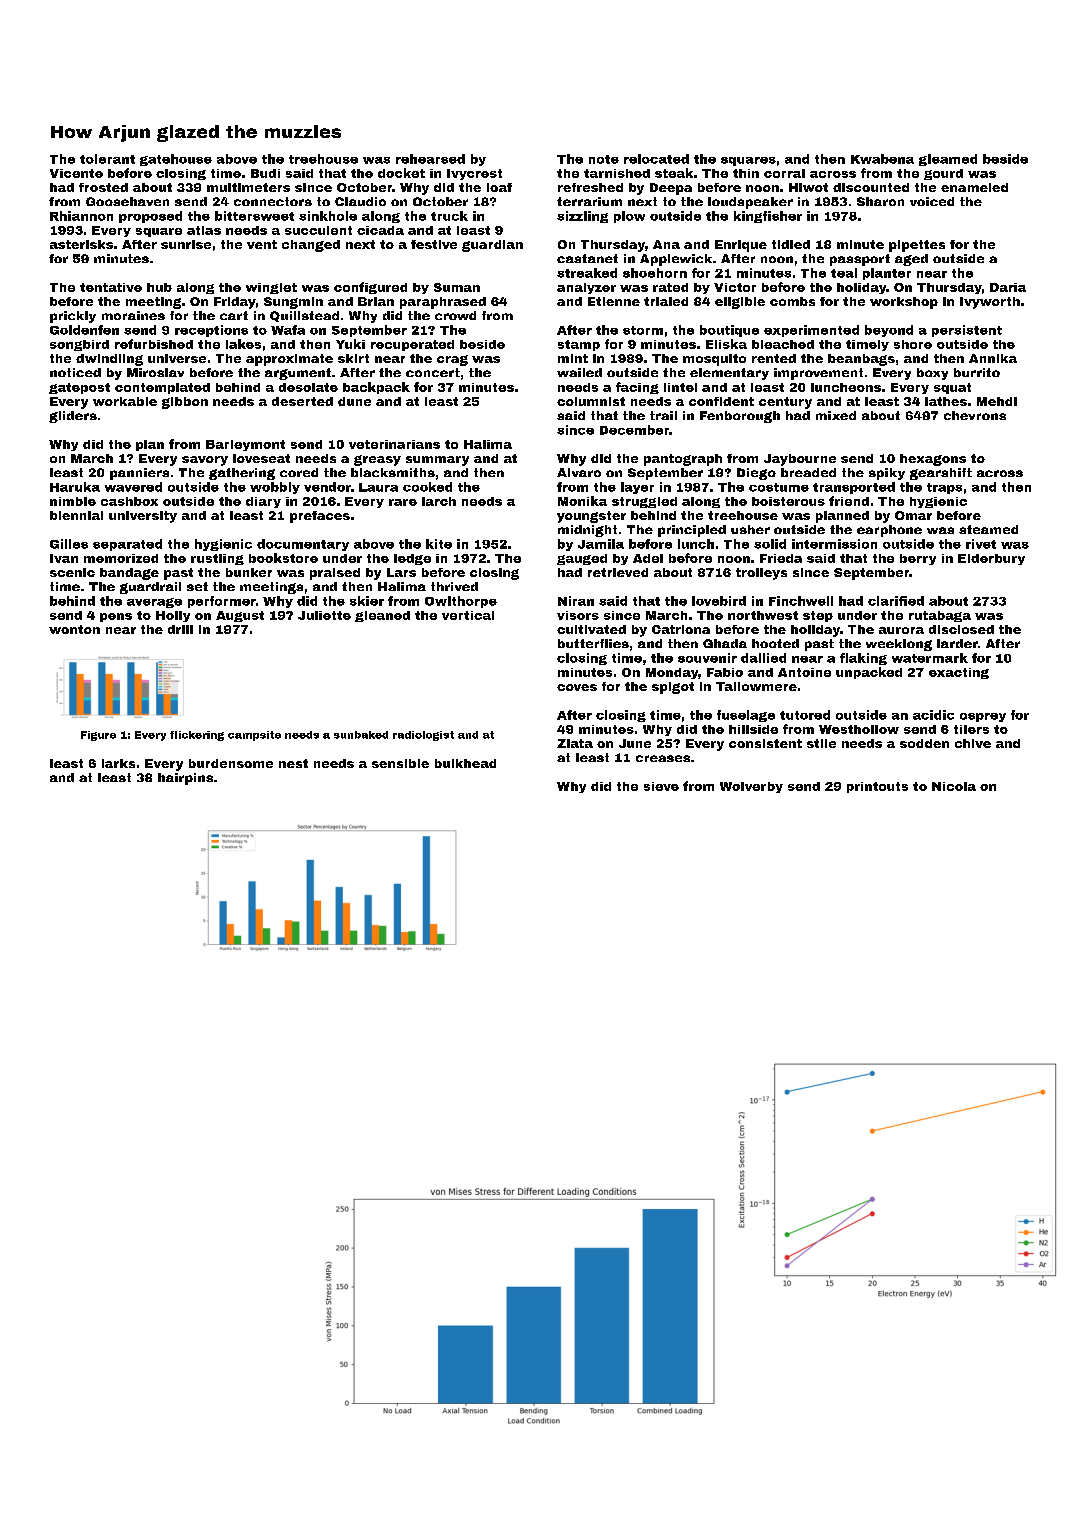 The height and width of the screenshot is (1531, 1082). Describe the element at coordinates (918, 559) in the screenshot. I see `berry` at that location.
